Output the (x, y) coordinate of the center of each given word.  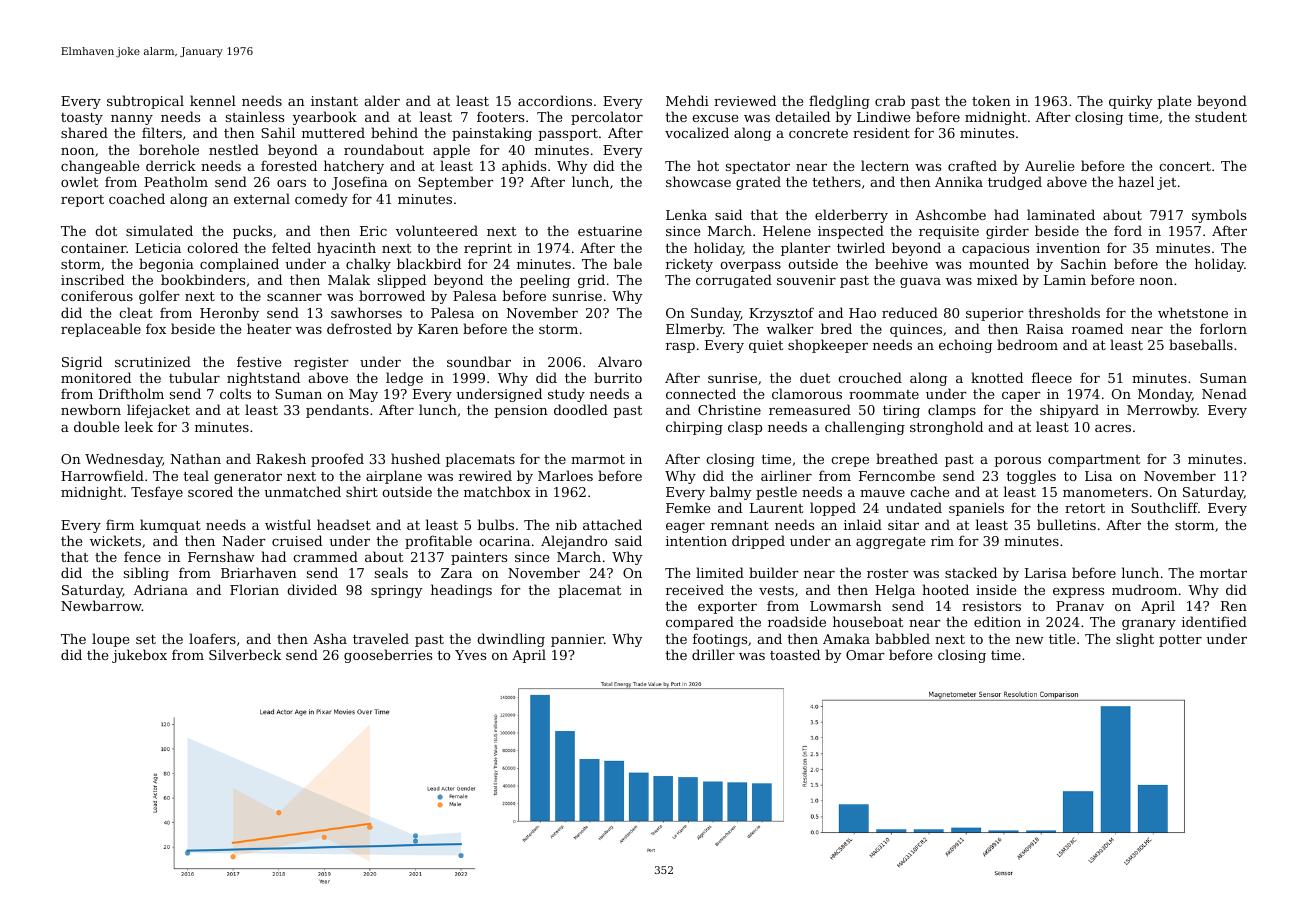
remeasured (810, 409)
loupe (110, 640)
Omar (865, 655)
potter (1180, 641)
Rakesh (281, 458)
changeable (100, 167)
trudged (1015, 183)
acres (1113, 428)
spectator (758, 168)
